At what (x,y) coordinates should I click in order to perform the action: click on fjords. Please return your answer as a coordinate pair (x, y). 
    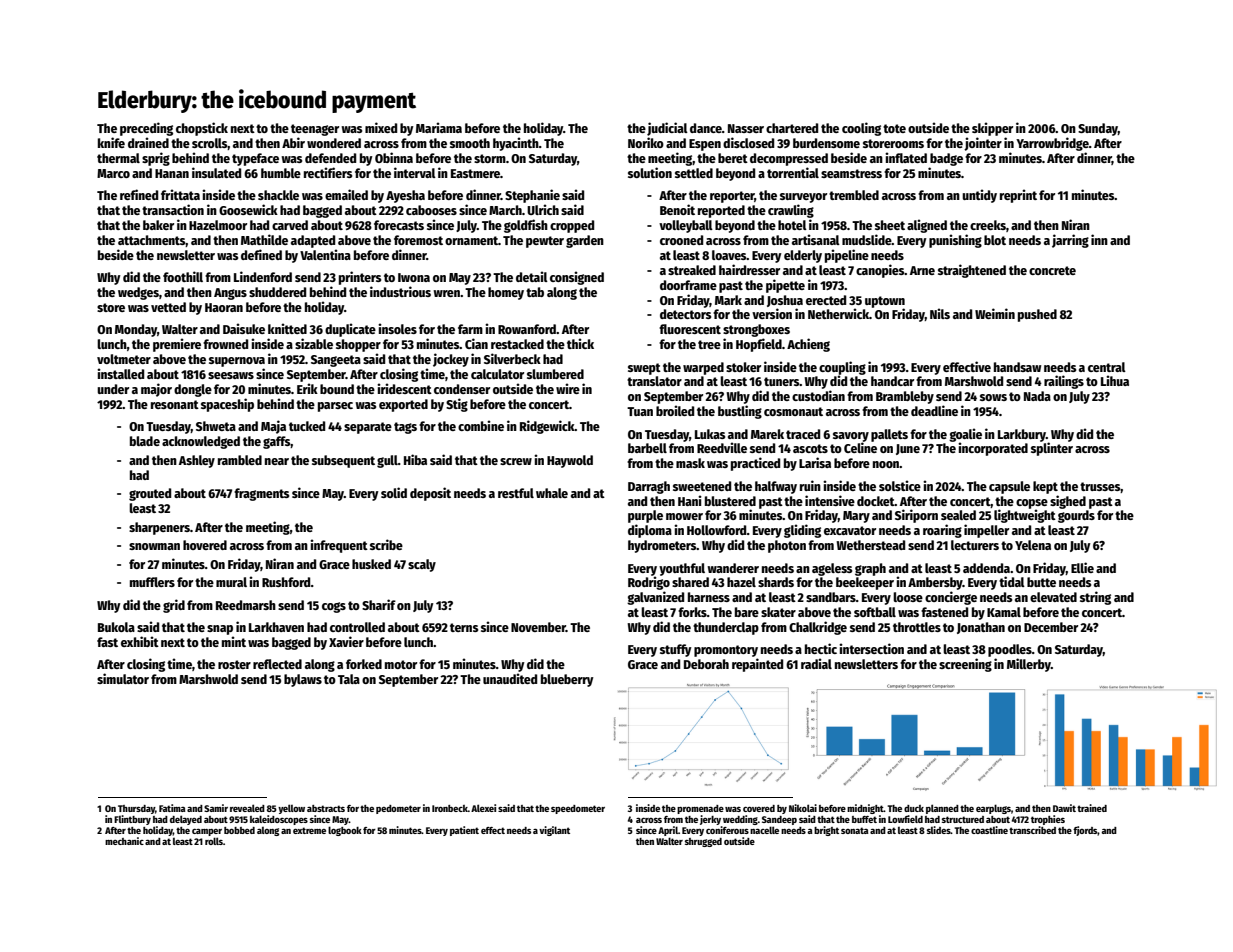
    Looking at the image, I should click on (1085, 831).
